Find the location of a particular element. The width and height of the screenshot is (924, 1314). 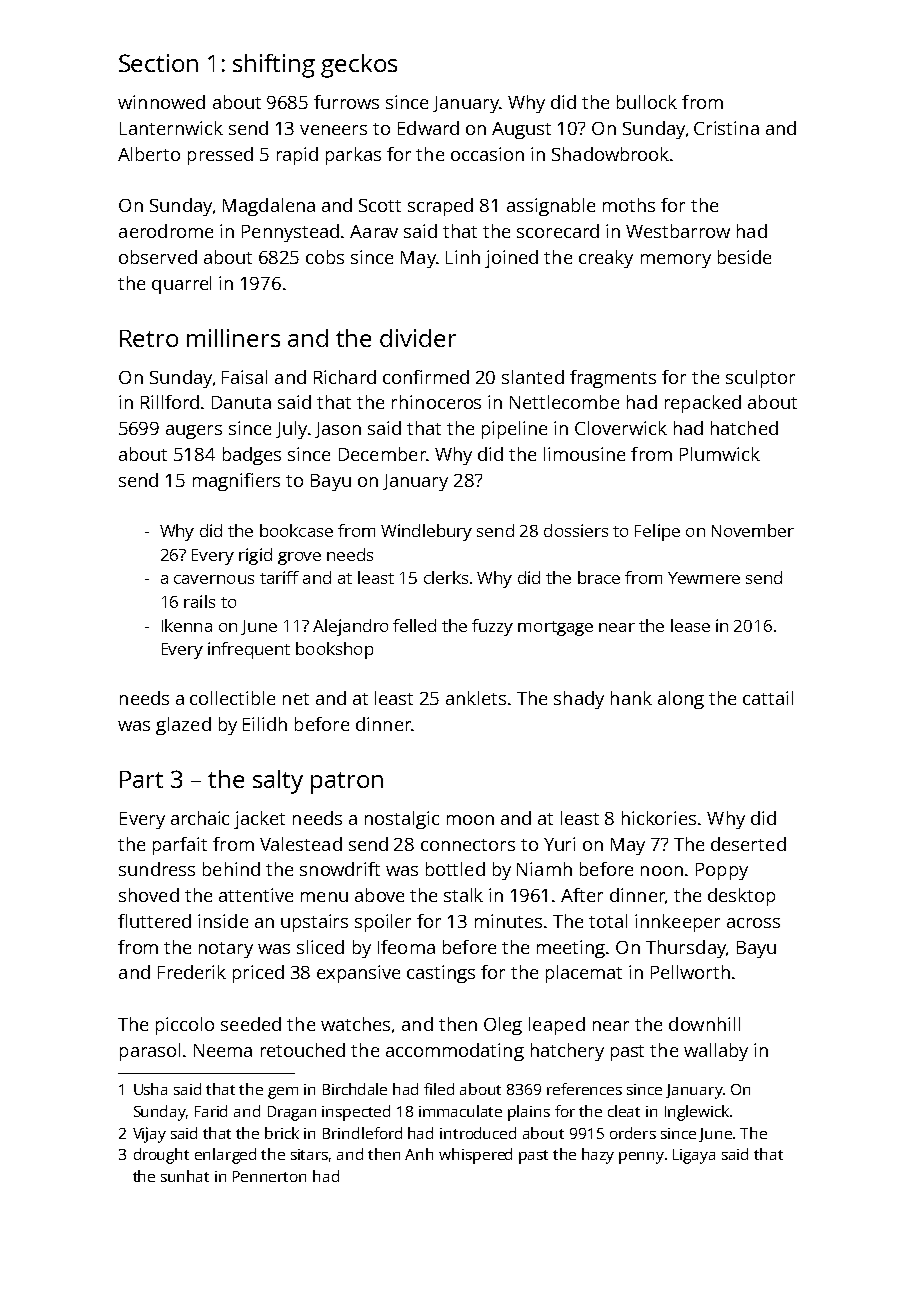

cattail is located at coordinates (768, 698).
